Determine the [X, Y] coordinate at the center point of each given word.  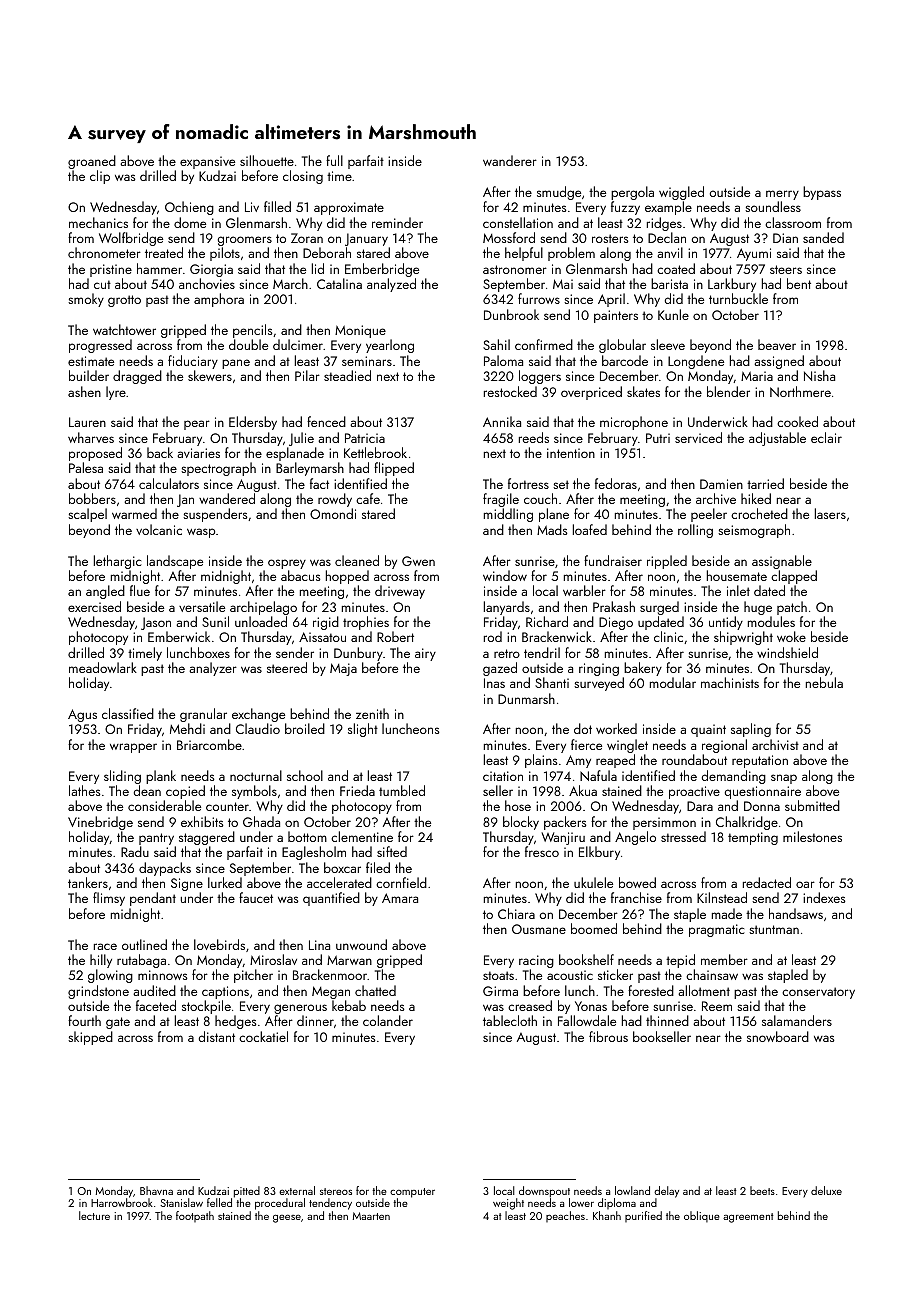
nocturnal [256, 775]
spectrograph [218, 469]
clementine [362, 836]
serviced [698, 437]
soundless [773, 206]
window [505, 575]
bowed [637, 882]
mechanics [98, 222]
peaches [565, 1216]
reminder [397, 222]
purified [643, 1216]
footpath [195, 1216]
